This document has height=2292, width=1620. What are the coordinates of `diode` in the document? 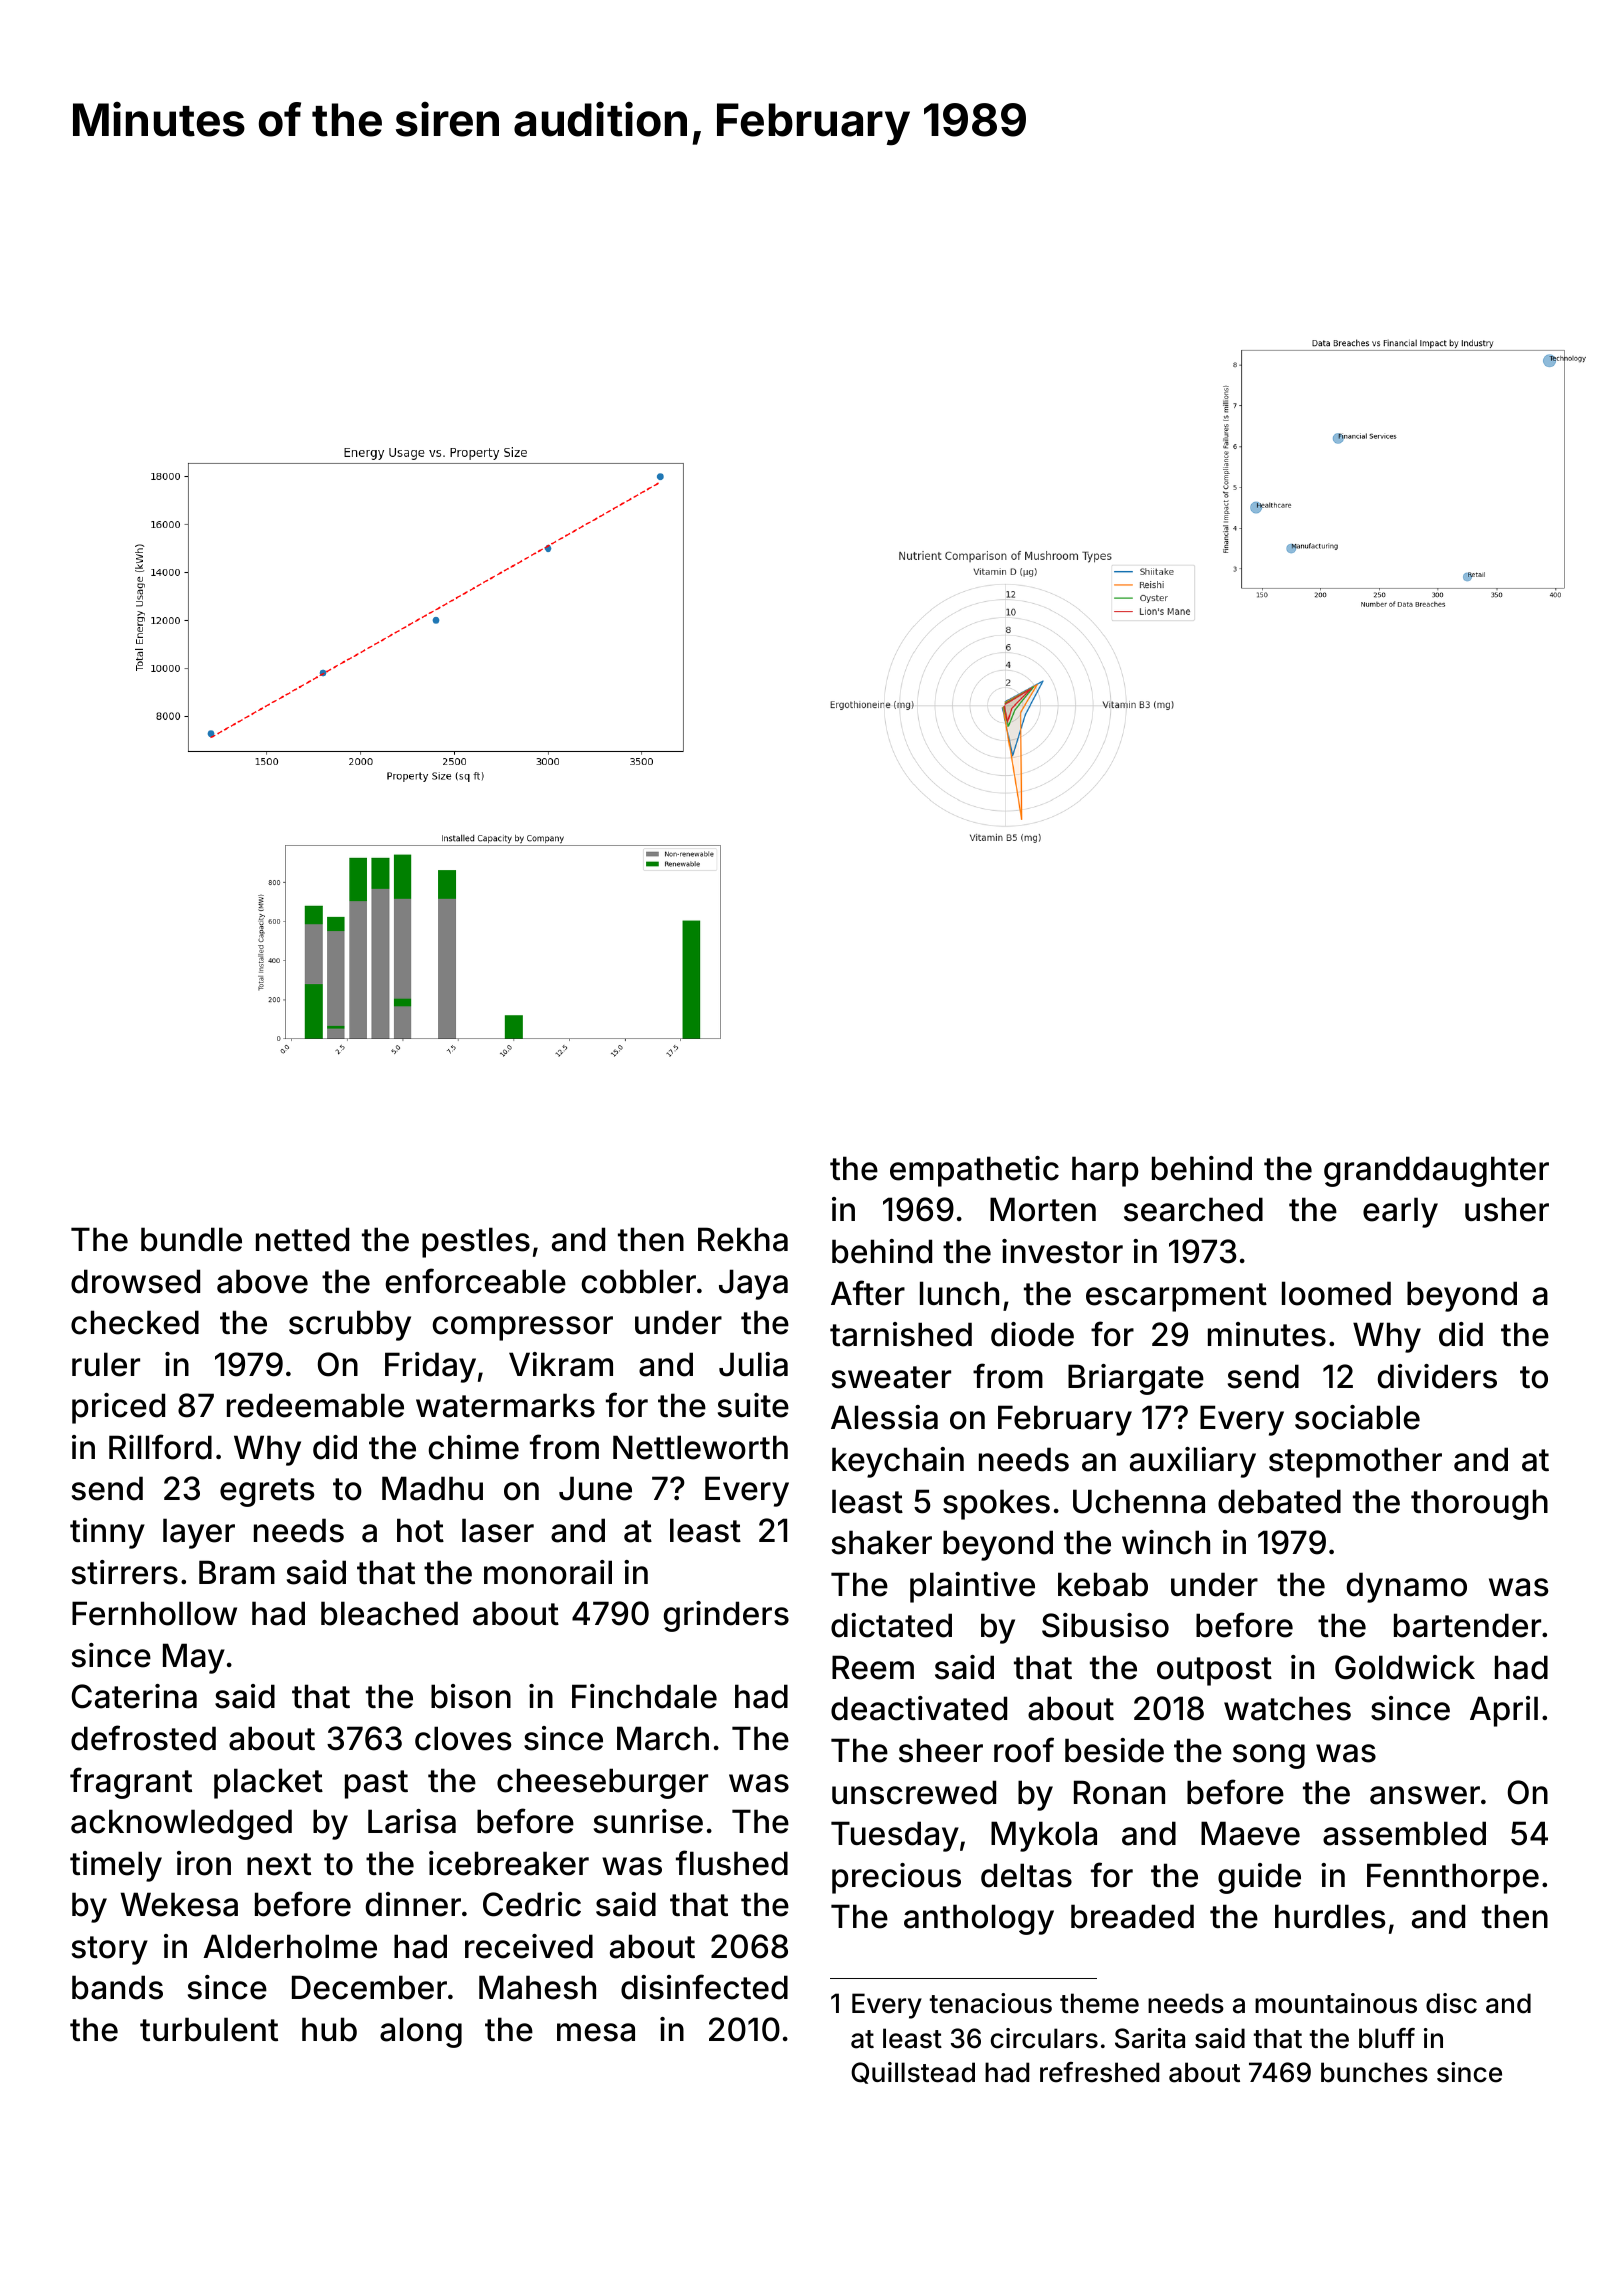 It's located at (1032, 1334).
